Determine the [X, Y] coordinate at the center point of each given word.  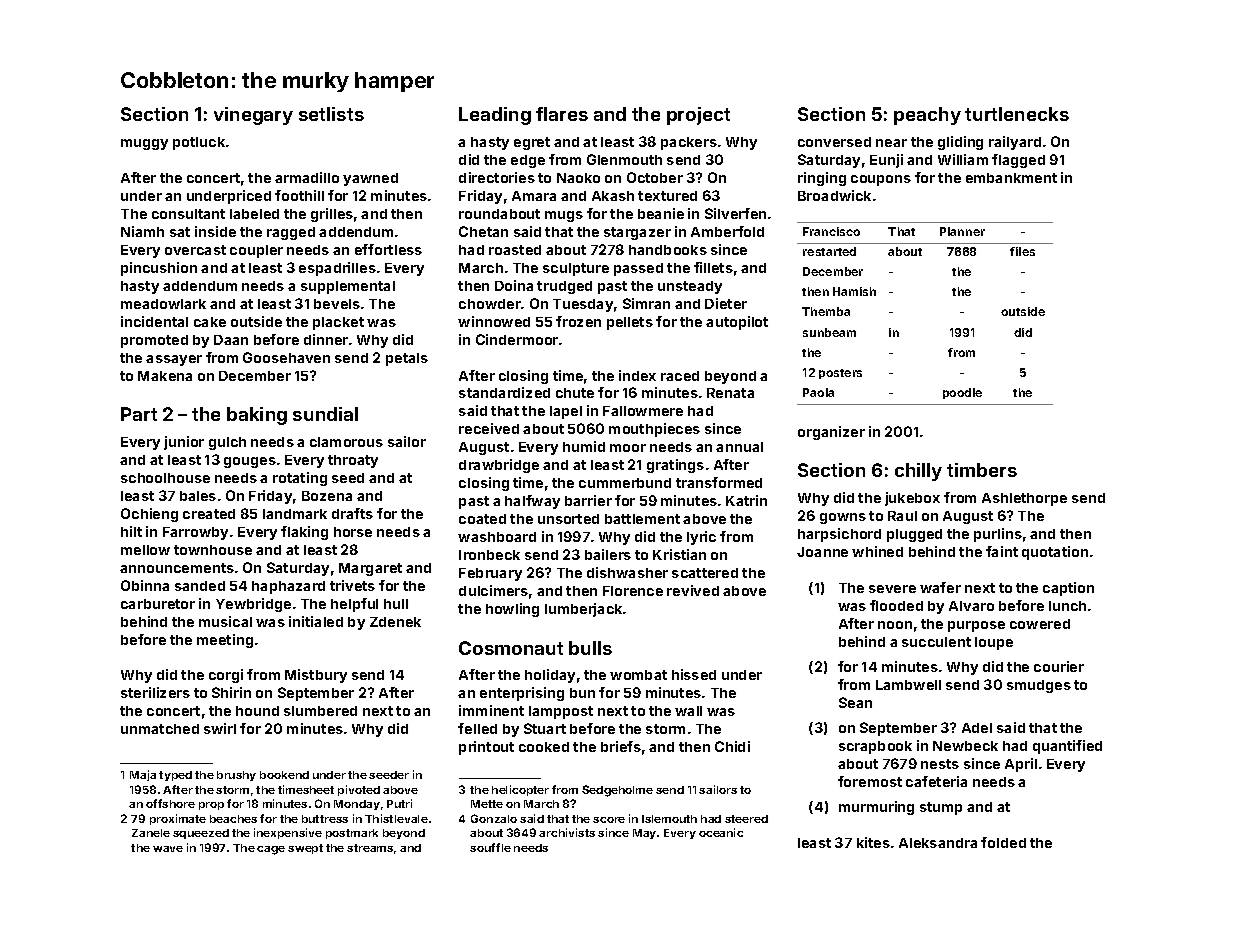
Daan [231, 340]
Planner [962, 231]
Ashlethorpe [1024, 499]
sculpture [576, 269]
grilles [332, 215]
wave [168, 849]
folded [1003, 842]
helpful [354, 605]
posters [840, 374]
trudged [564, 287]
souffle [490, 847]
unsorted [568, 519]
